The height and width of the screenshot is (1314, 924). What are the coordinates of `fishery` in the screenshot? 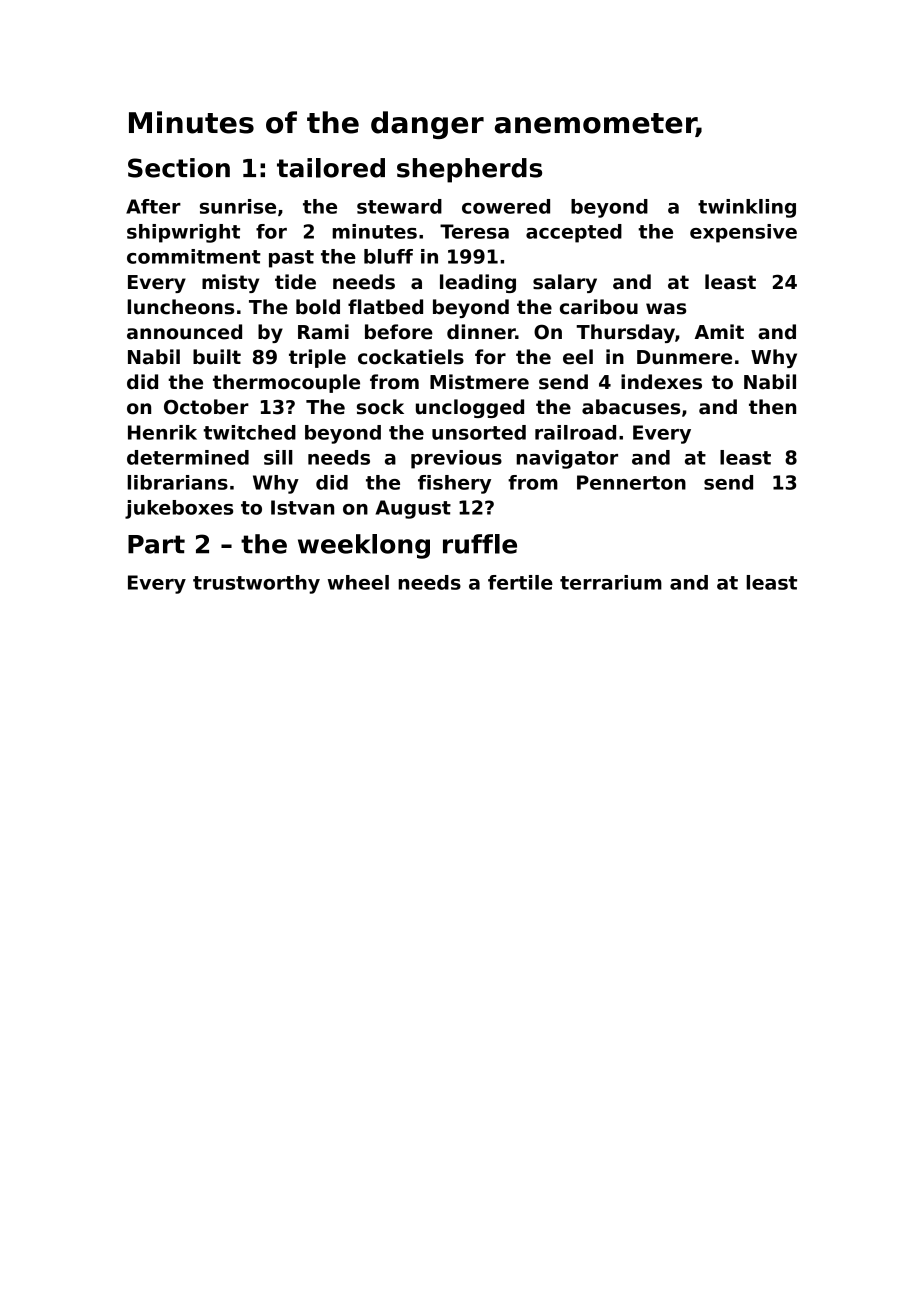 It's located at (454, 484).
